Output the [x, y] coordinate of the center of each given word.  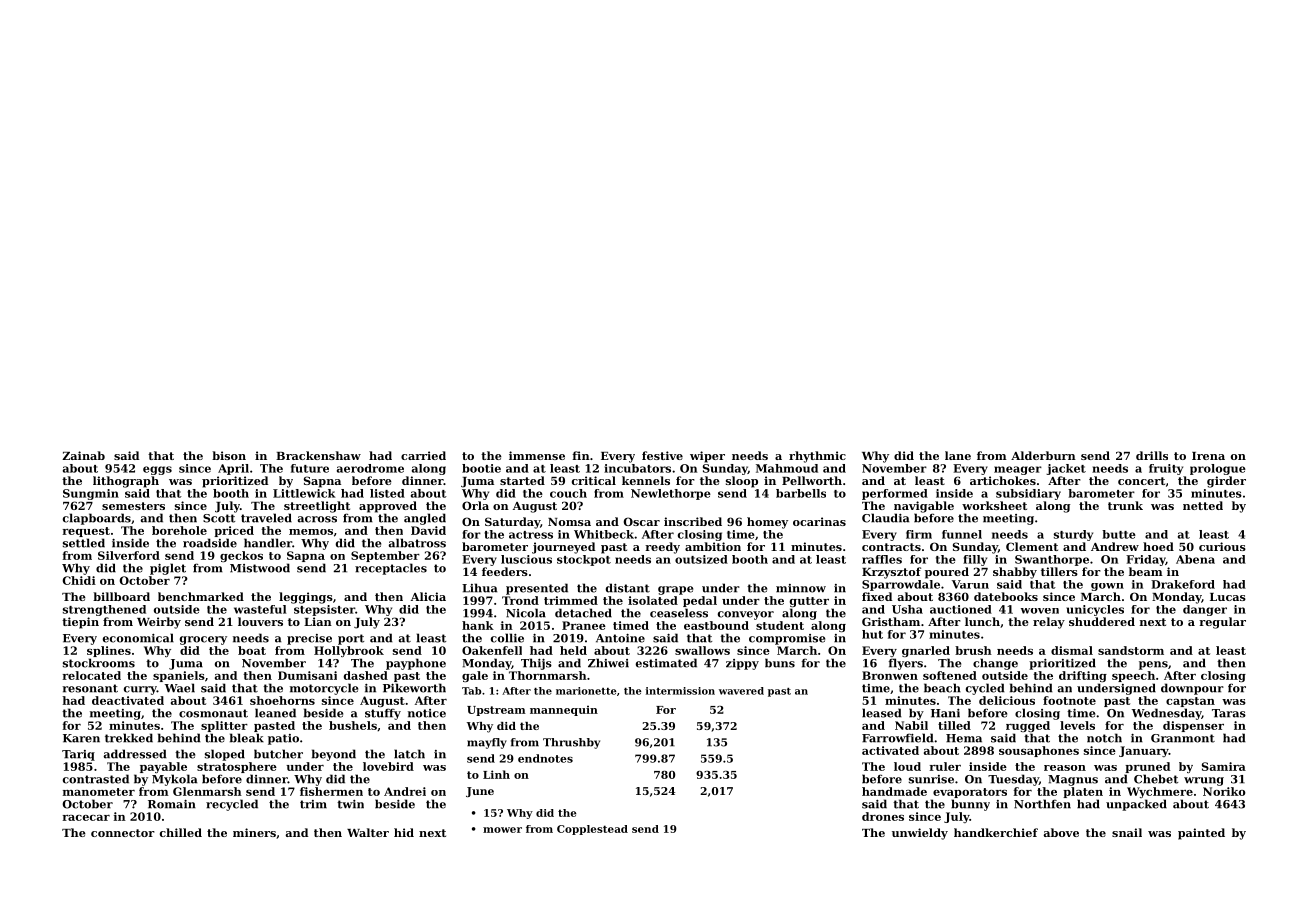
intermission [680, 691]
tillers [1059, 571]
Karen [81, 738]
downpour [1192, 689]
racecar [86, 818]
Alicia [428, 596]
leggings [306, 598]
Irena [1208, 456]
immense [537, 455]
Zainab [83, 455]
